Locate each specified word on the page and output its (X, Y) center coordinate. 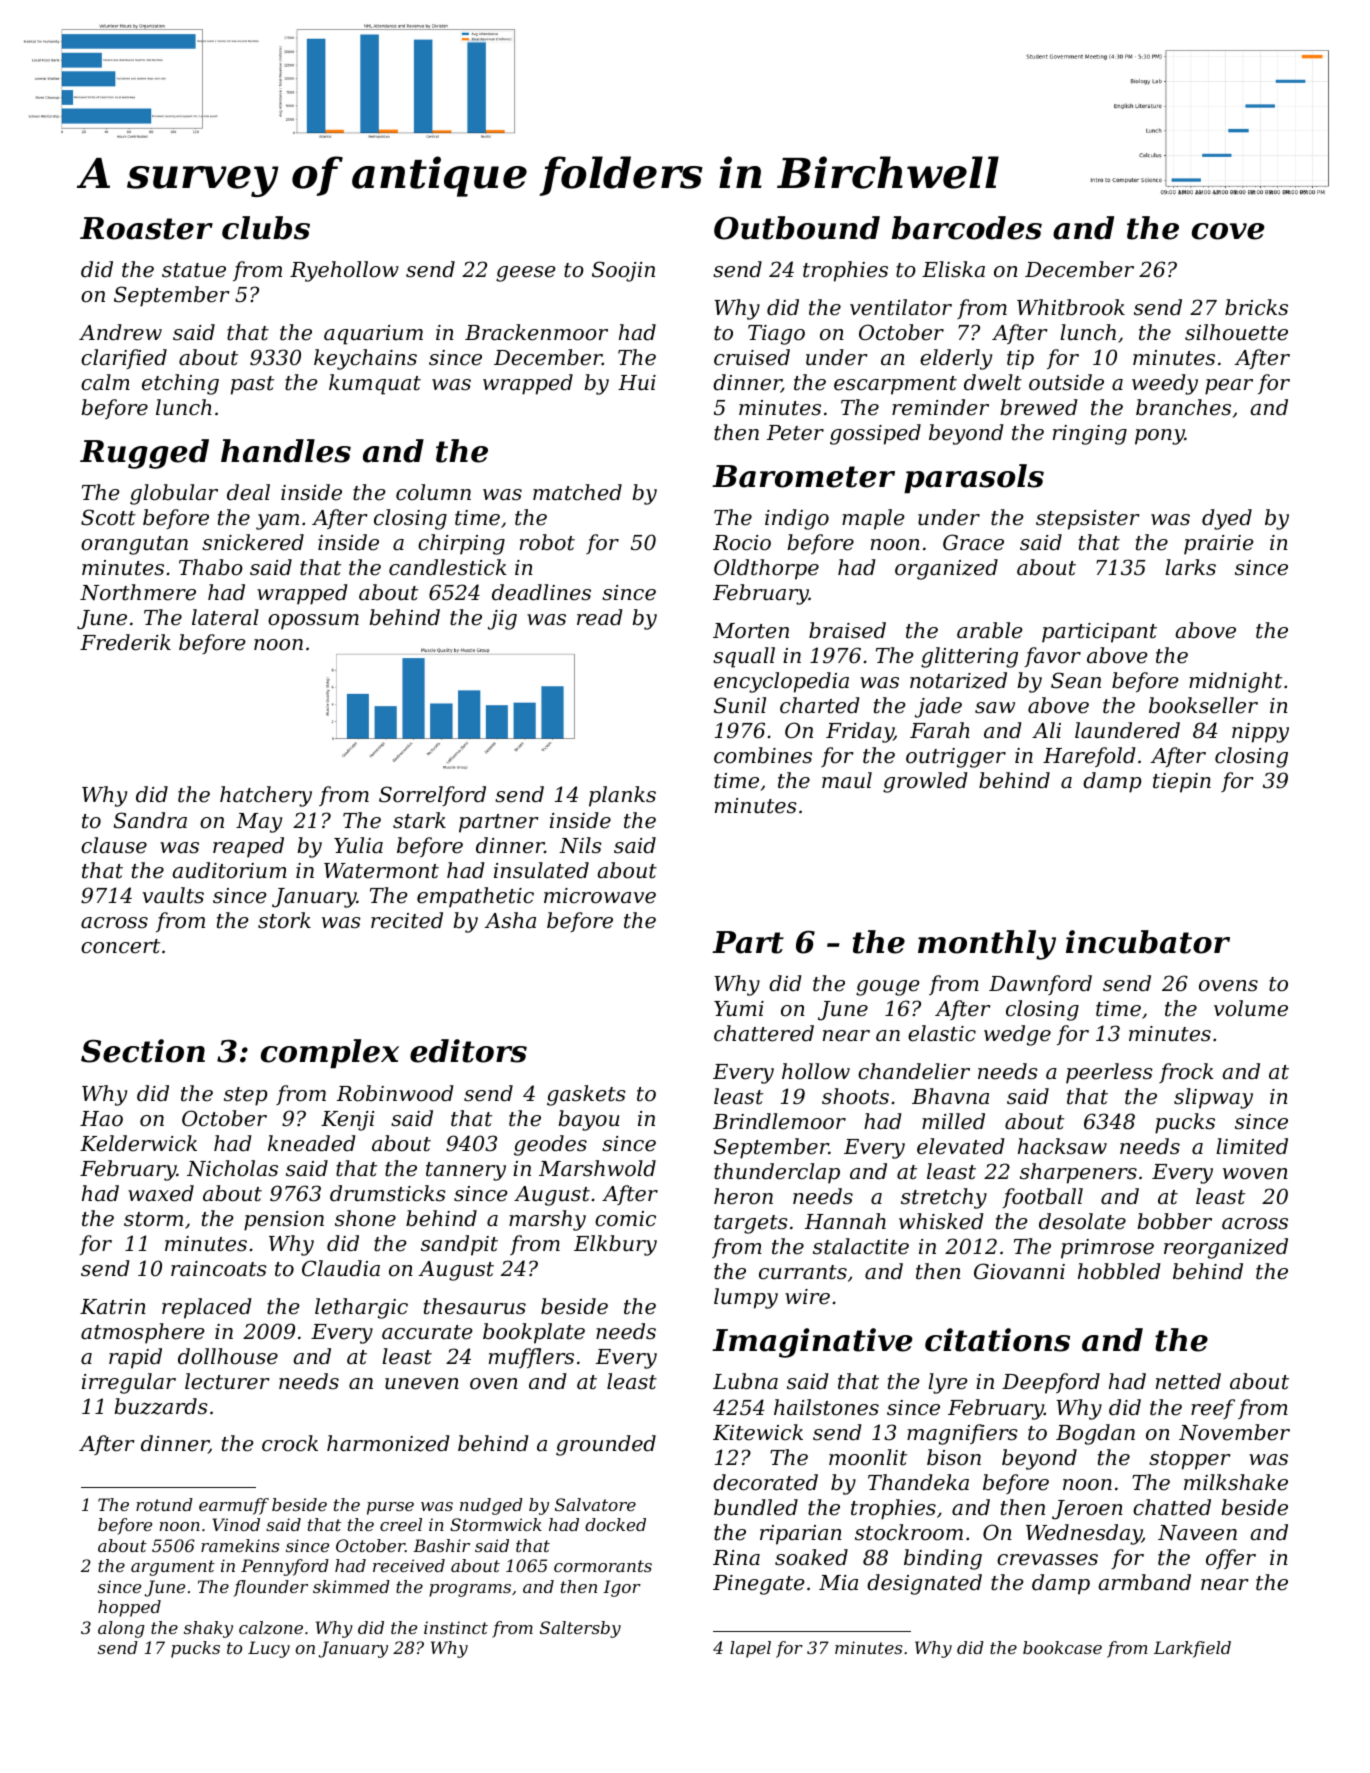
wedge (1017, 1035)
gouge (888, 988)
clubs (266, 228)
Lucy (269, 1649)
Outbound (797, 228)
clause (114, 845)
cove (1228, 231)
